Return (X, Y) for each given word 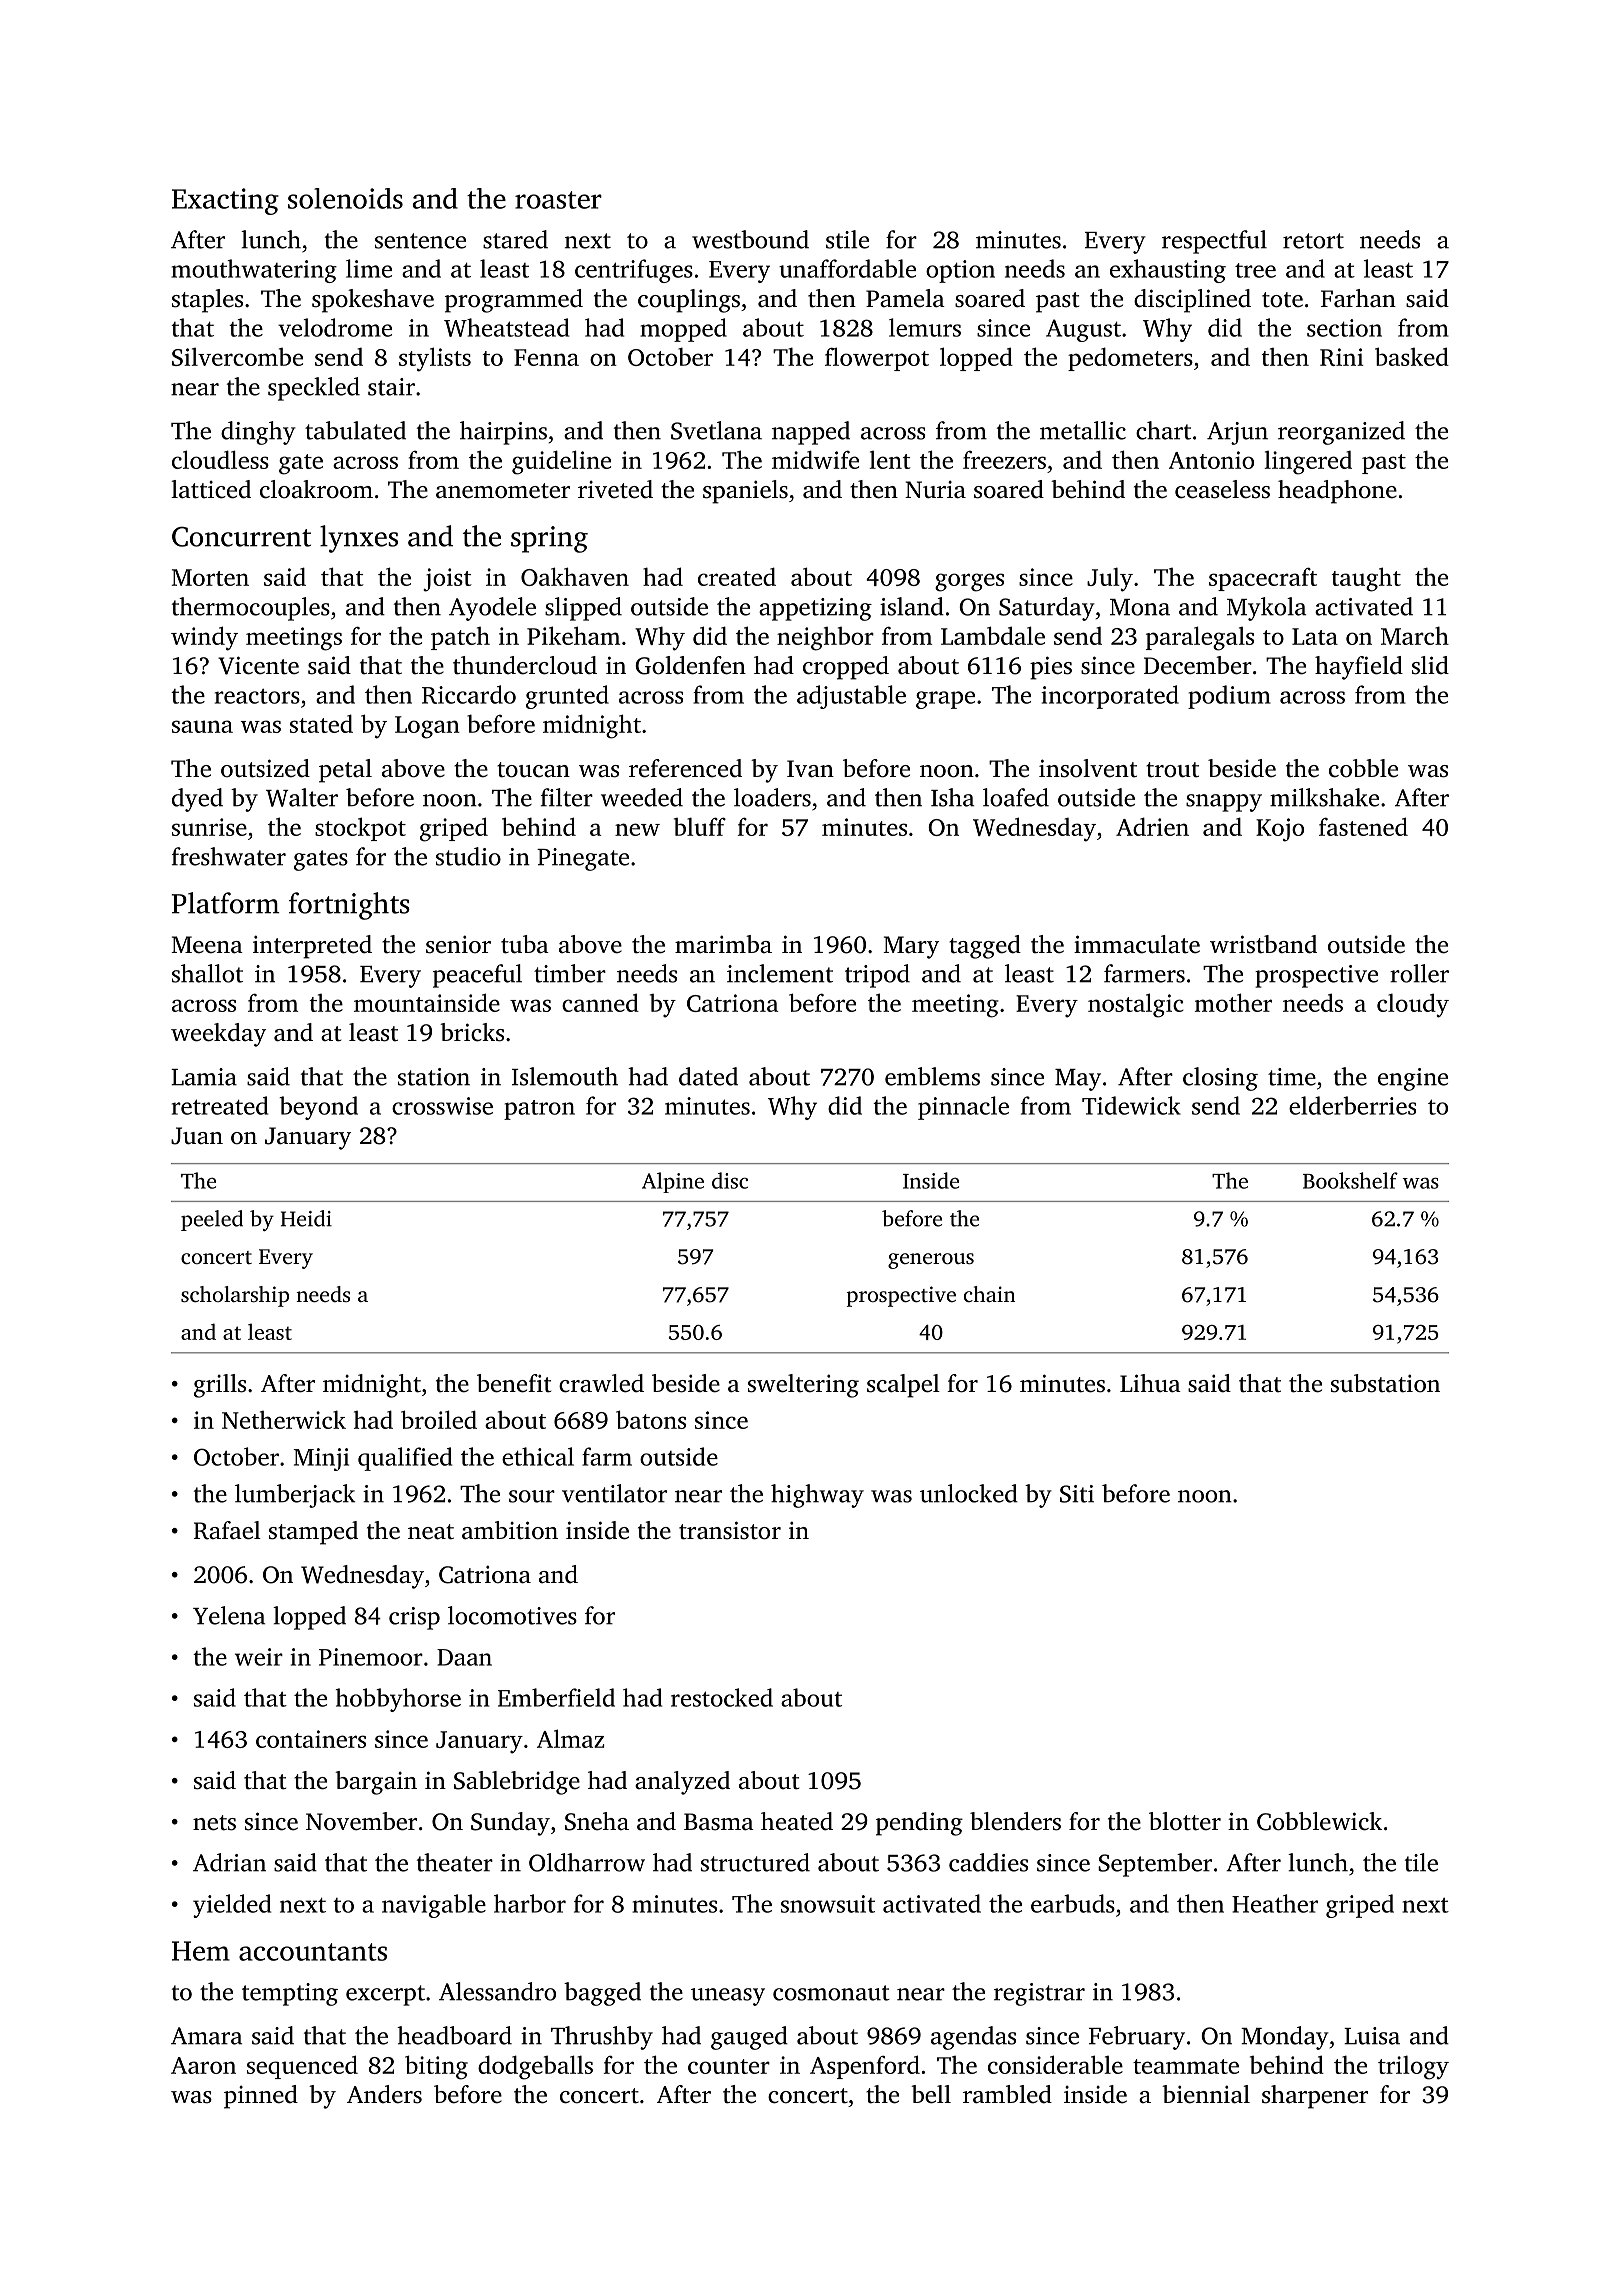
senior (458, 944)
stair (391, 387)
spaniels (745, 492)
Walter (302, 797)
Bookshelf (1350, 1180)
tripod (877, 976)
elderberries (1352, 1105)
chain (989, 1294)
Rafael (227, 1530)
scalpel (903, 1386)
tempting (290, 1994)
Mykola (1266, 609)
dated (708, 1076)
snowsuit (828, 1904)
